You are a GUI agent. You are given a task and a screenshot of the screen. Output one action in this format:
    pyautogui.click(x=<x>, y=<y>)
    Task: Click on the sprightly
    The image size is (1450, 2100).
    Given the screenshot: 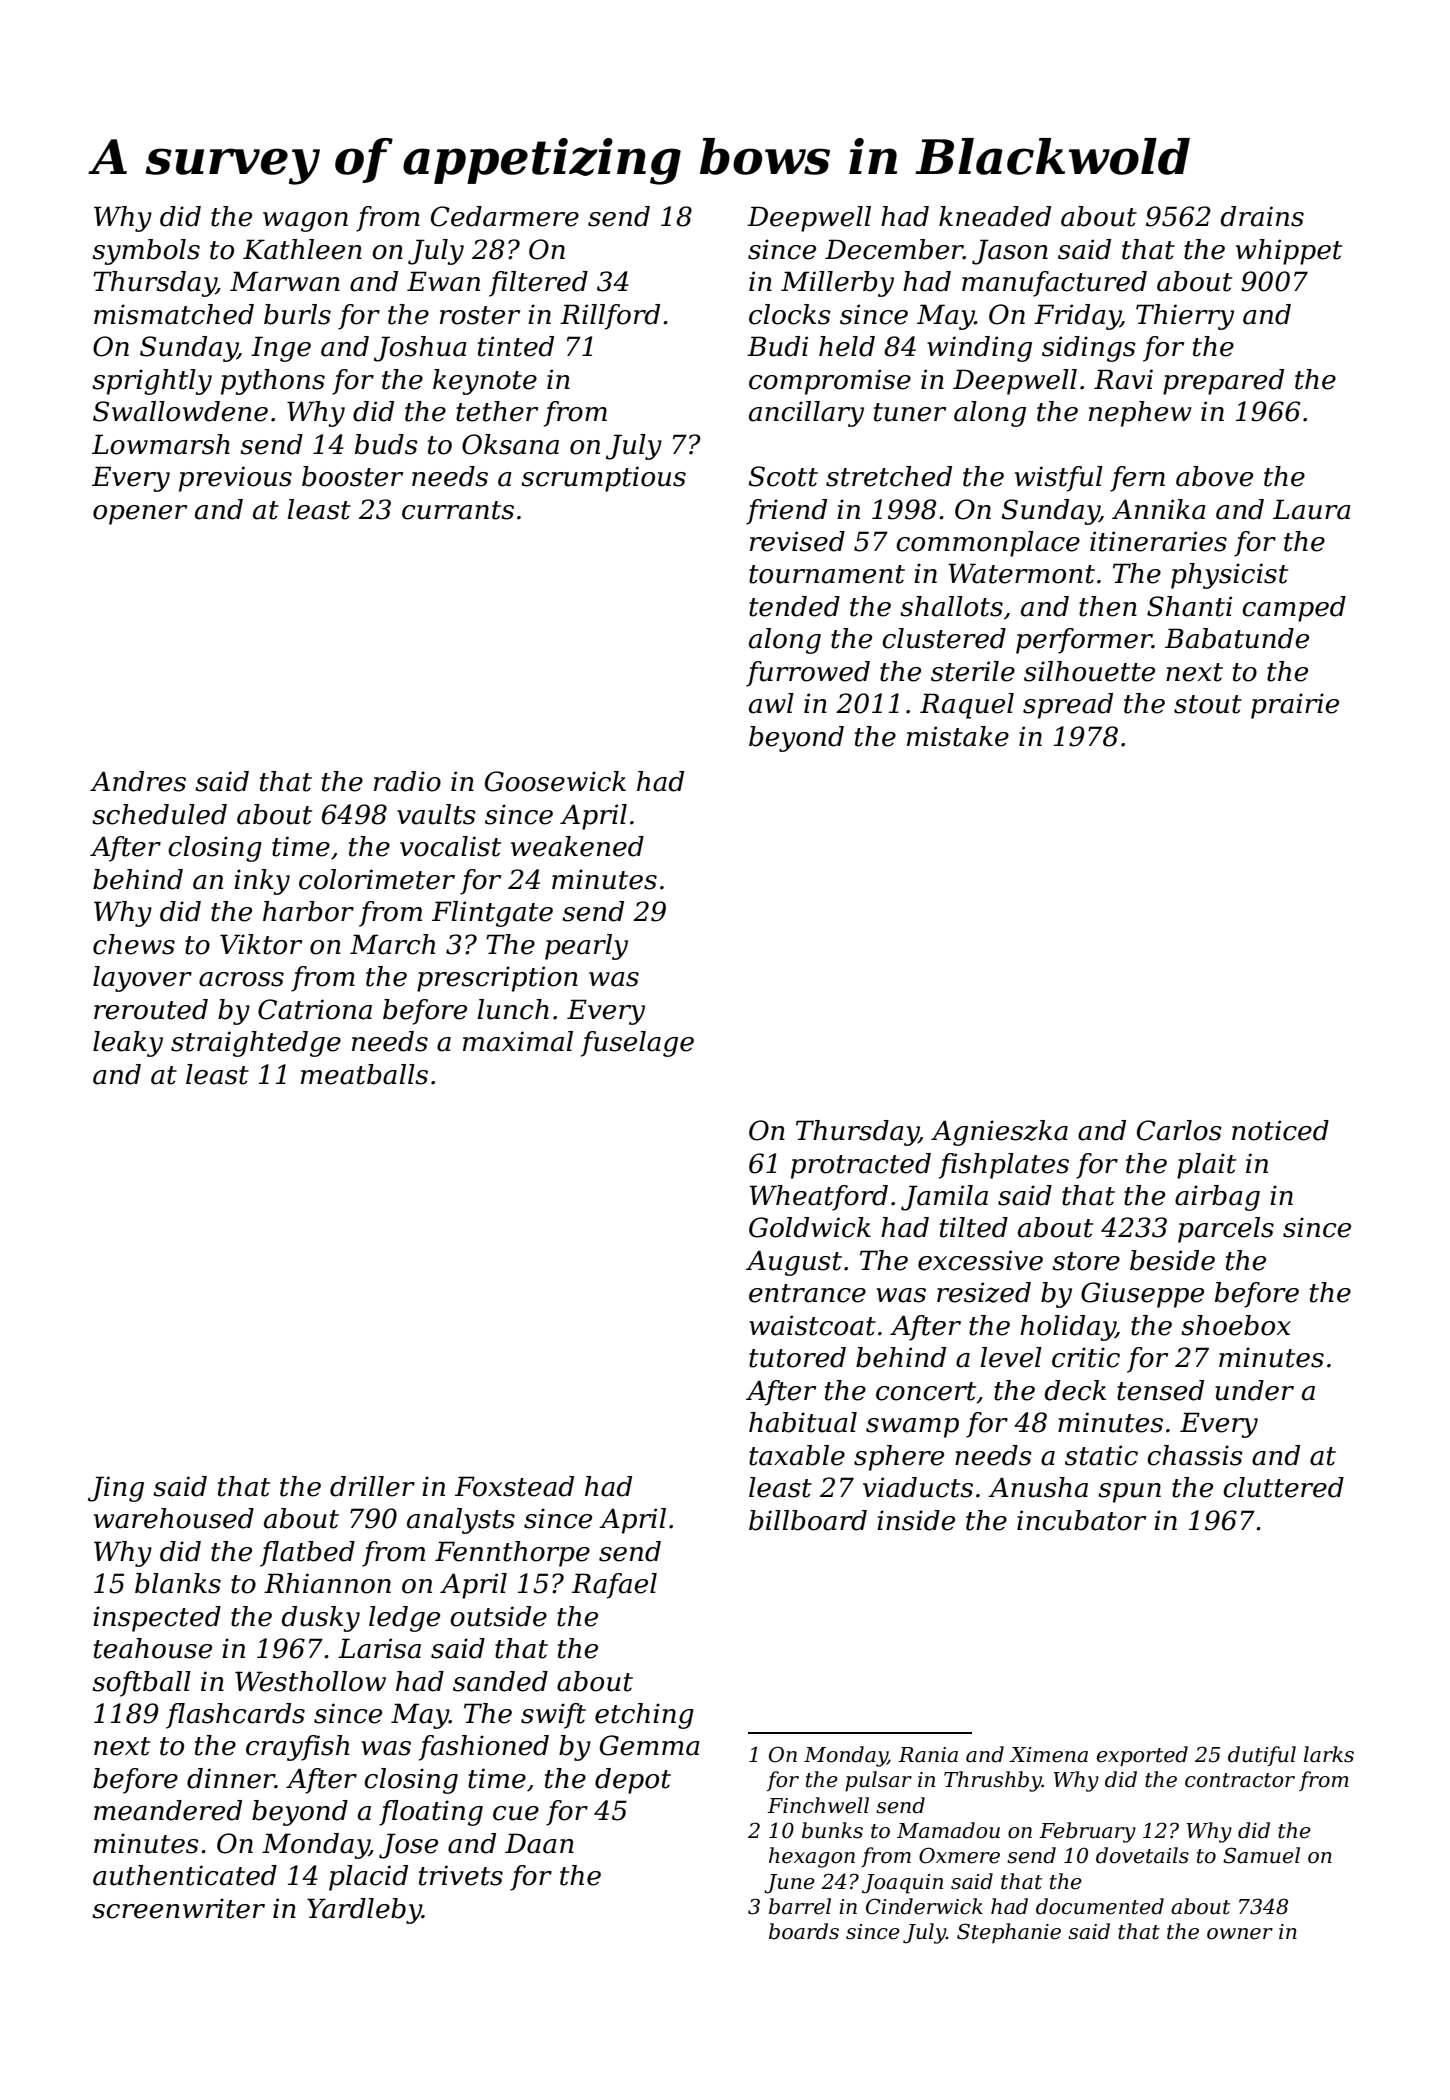 What is the action you would take?
    pyautogui.click(x=152, y=382)
